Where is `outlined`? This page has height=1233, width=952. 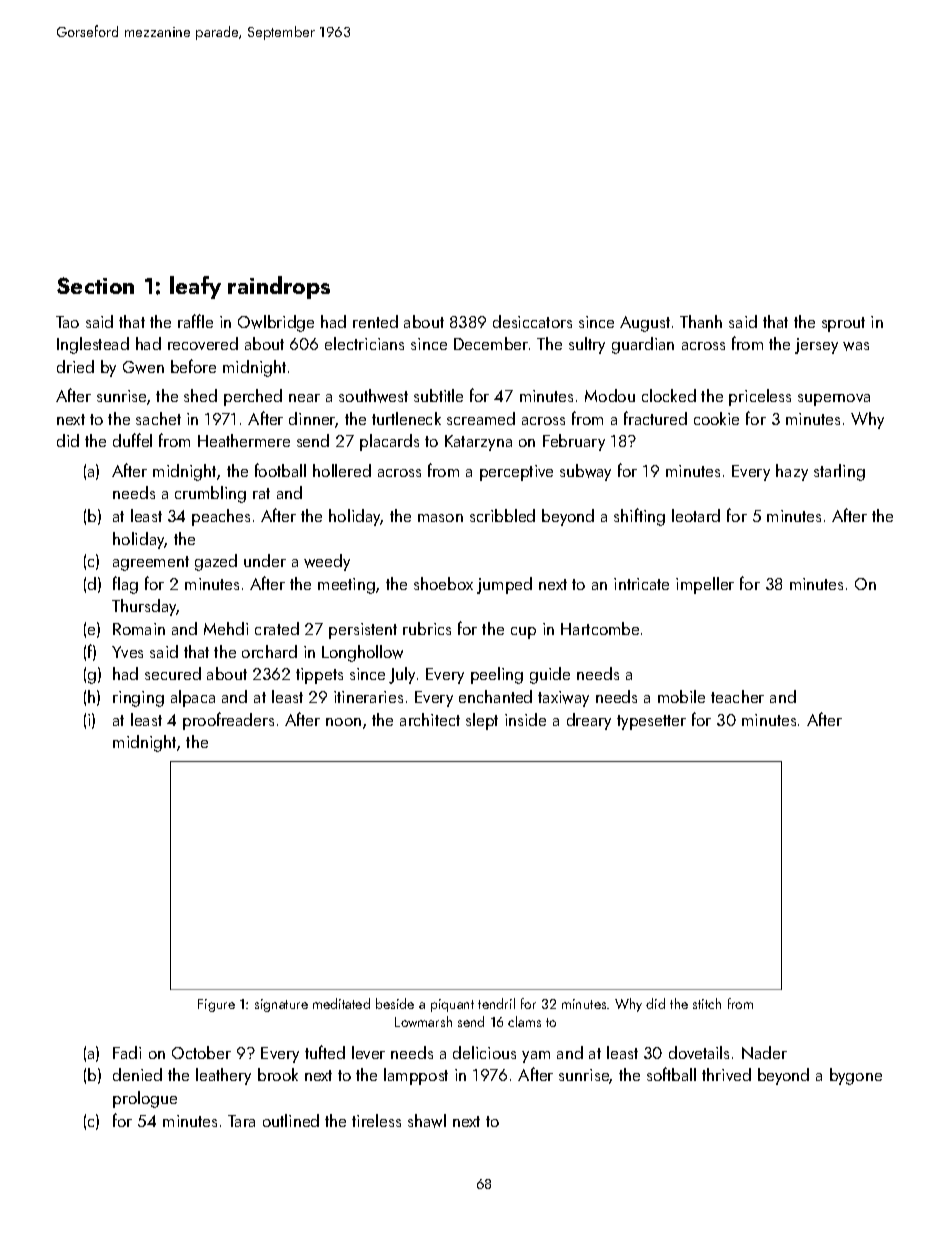 outlined is located at coordinates (291, 1120).
